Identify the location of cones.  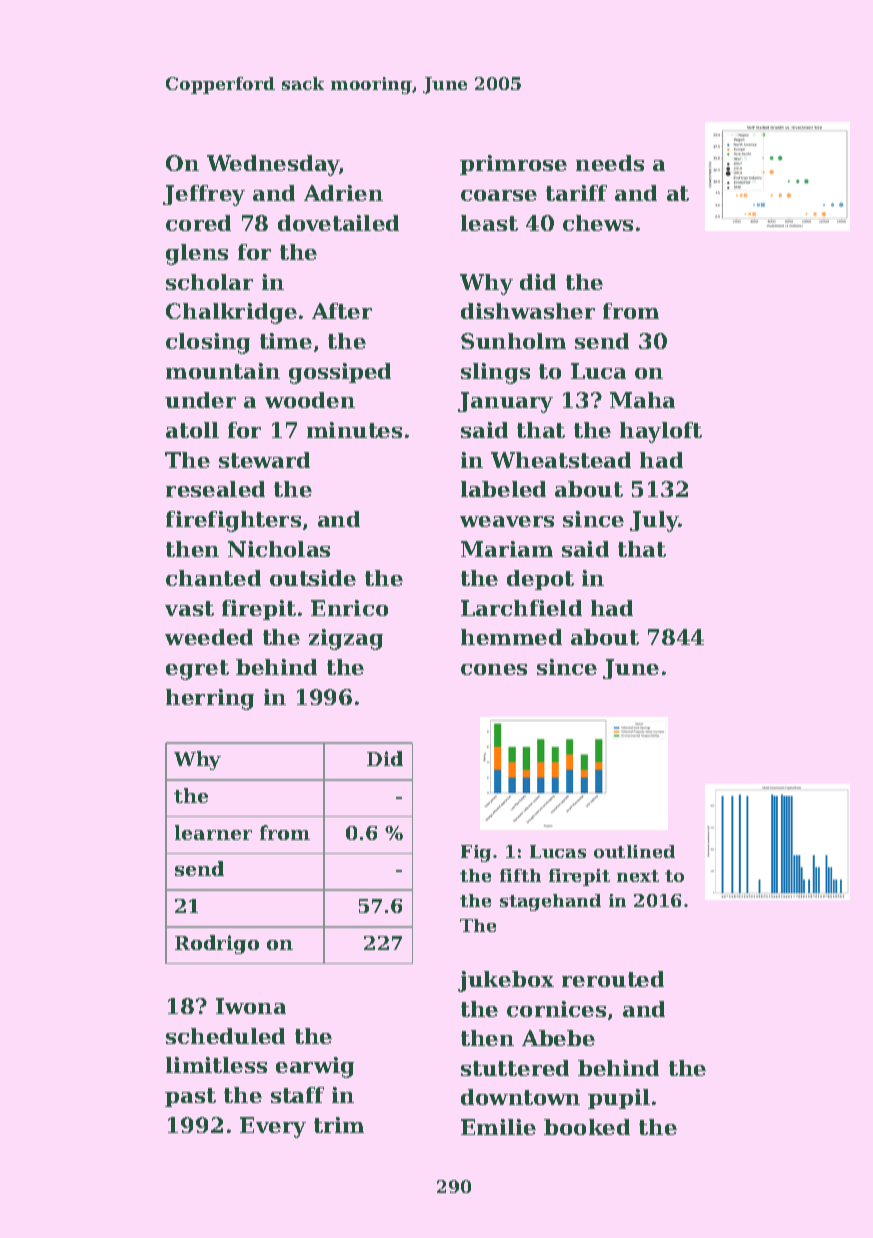
(494, 669).
